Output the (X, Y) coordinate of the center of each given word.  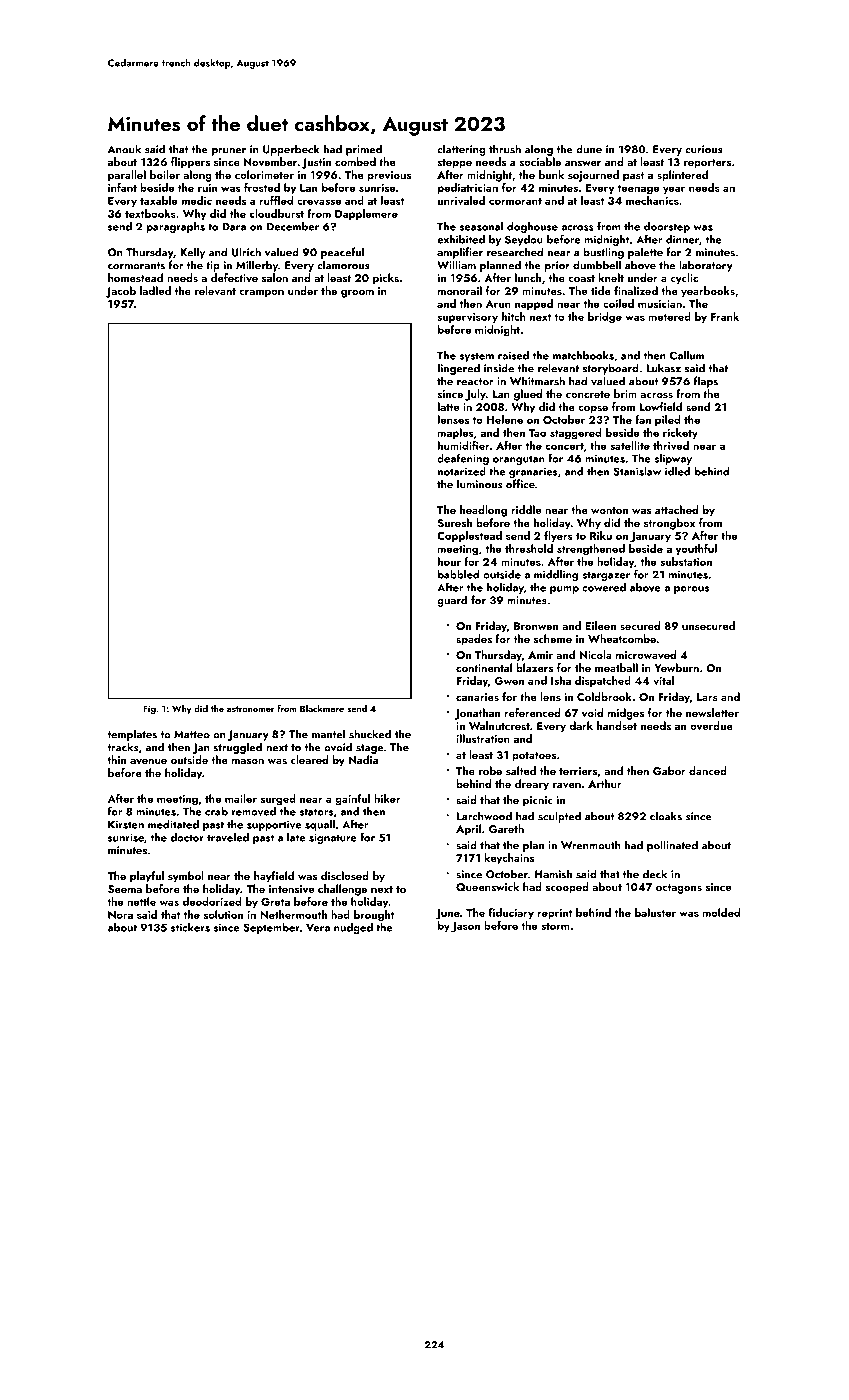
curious (704, 149)
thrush (505, 149)
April (468, 830)
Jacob (121, 292)
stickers (190, 927)
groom (357, 294)
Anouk (124, 149)
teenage (638, 190)
